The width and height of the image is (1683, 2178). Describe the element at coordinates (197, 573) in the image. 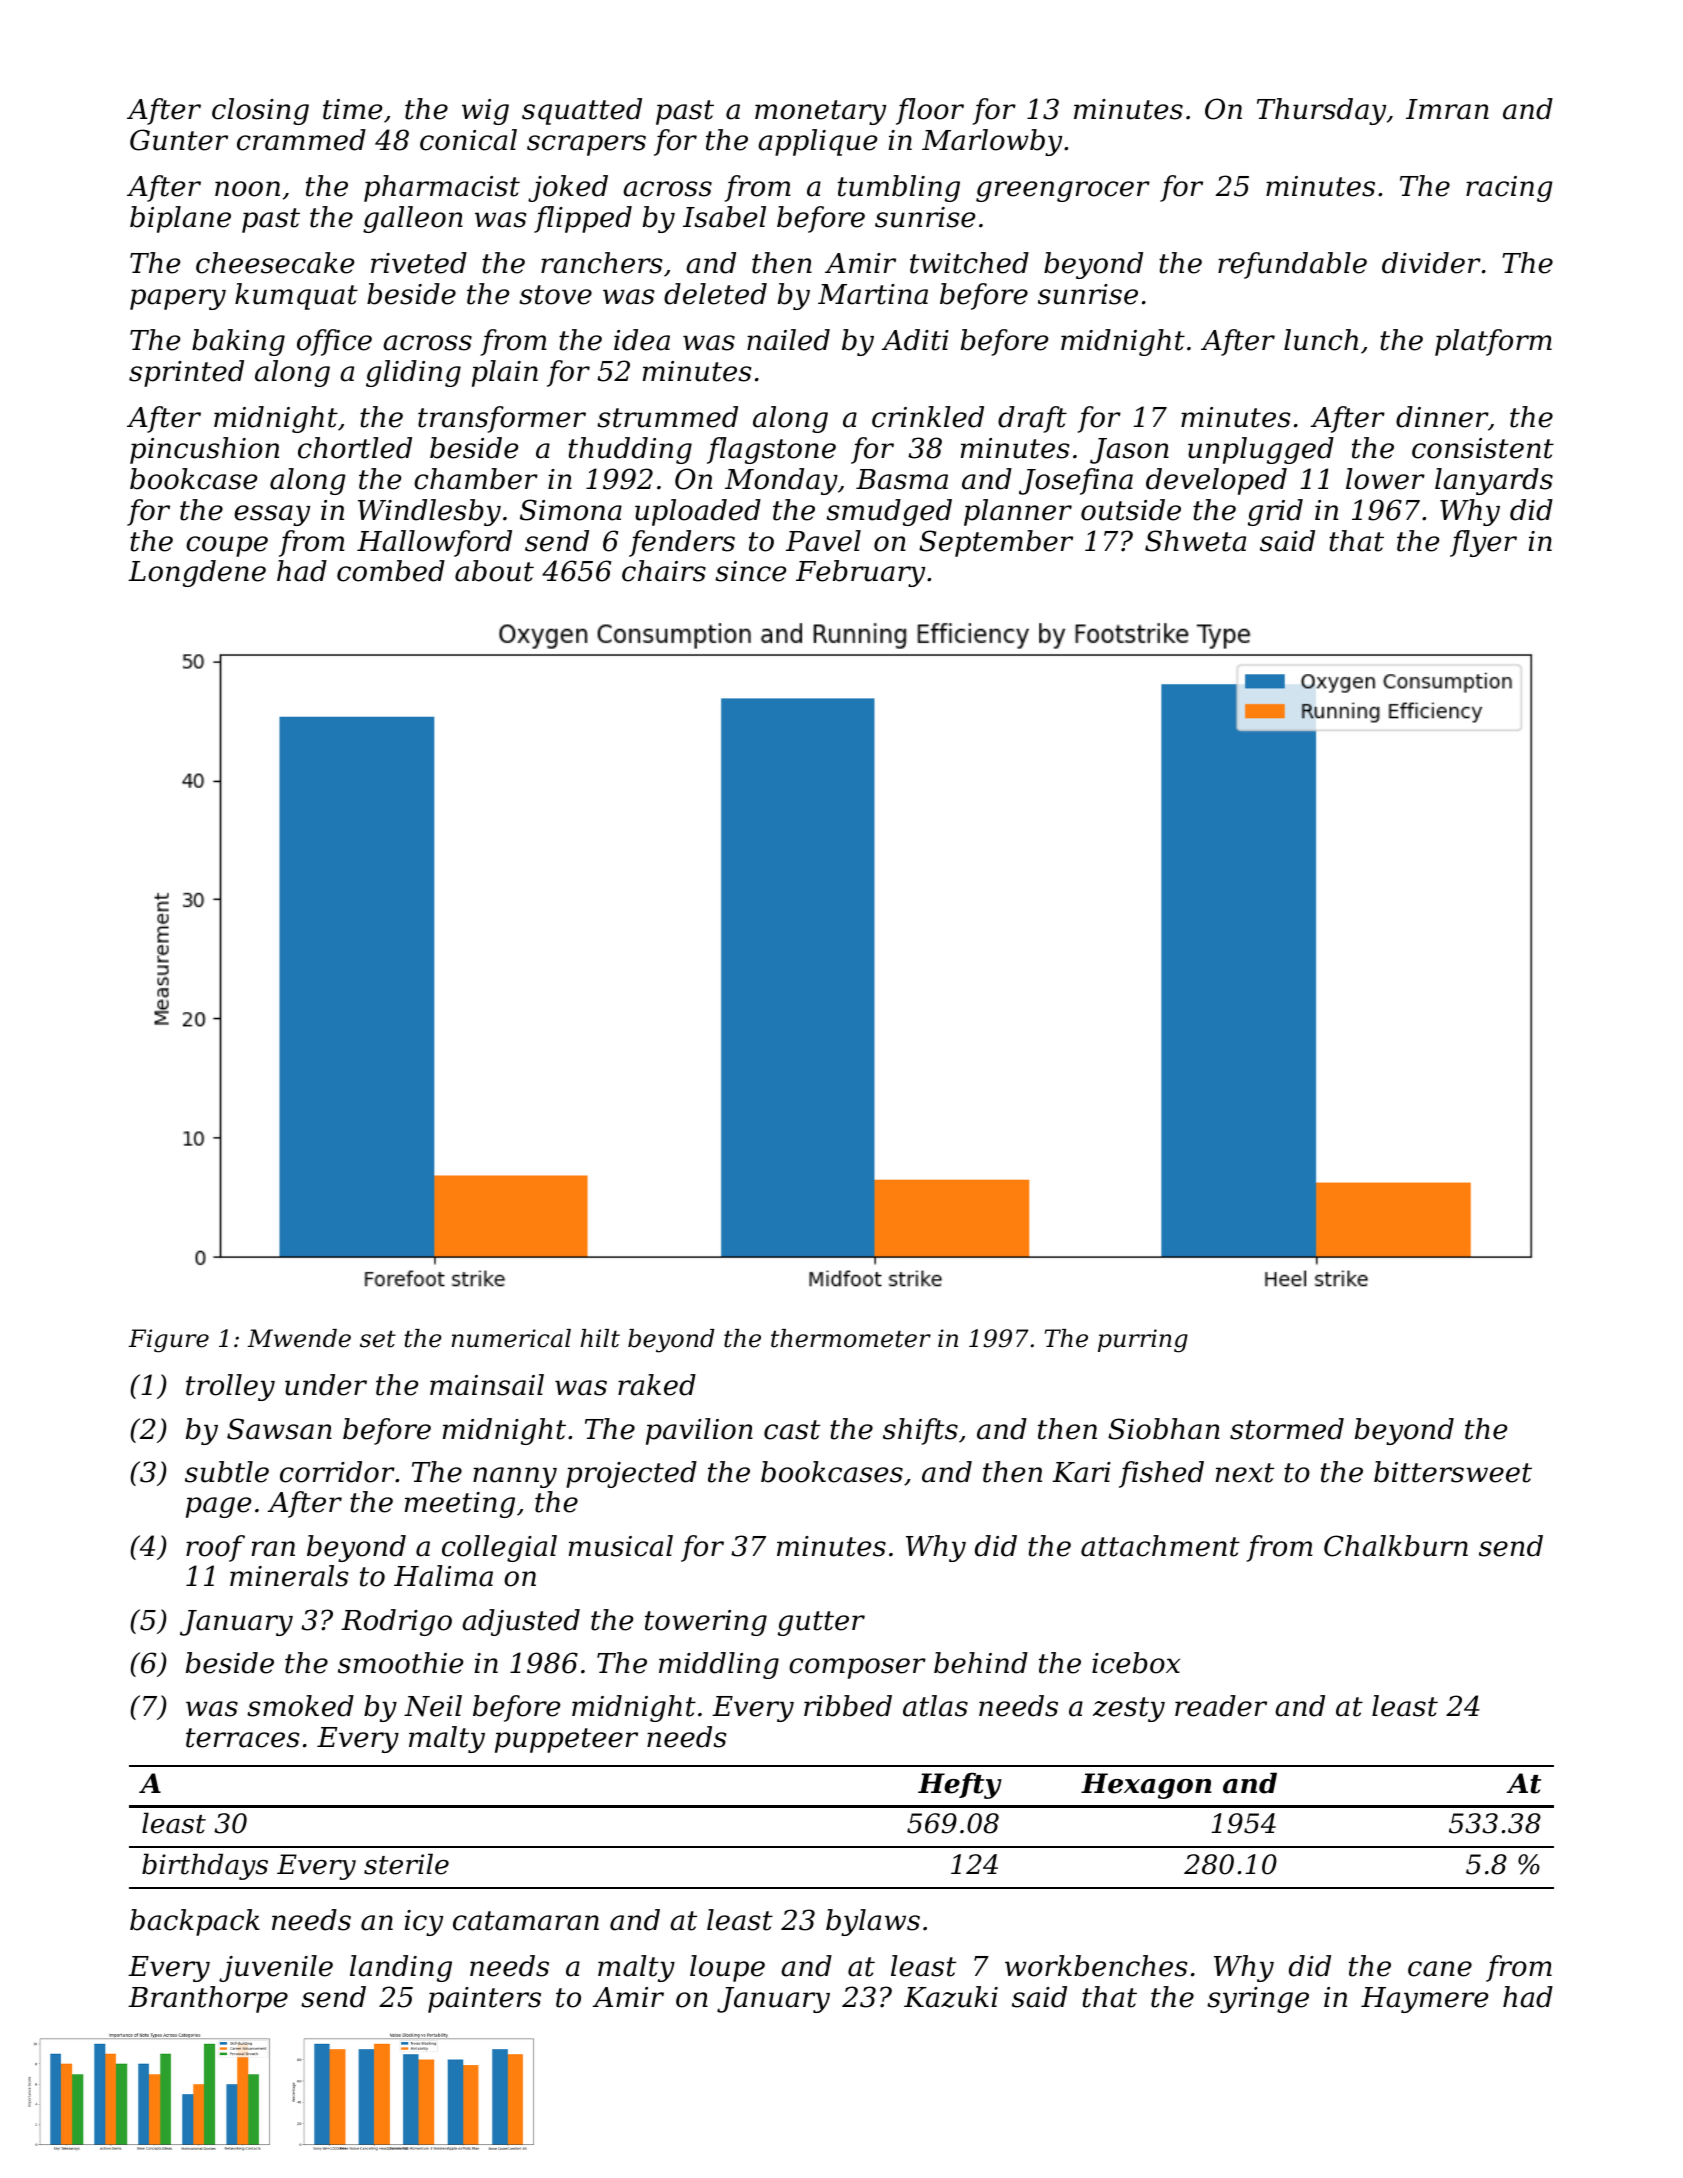

I see `Longdene` at that location.
